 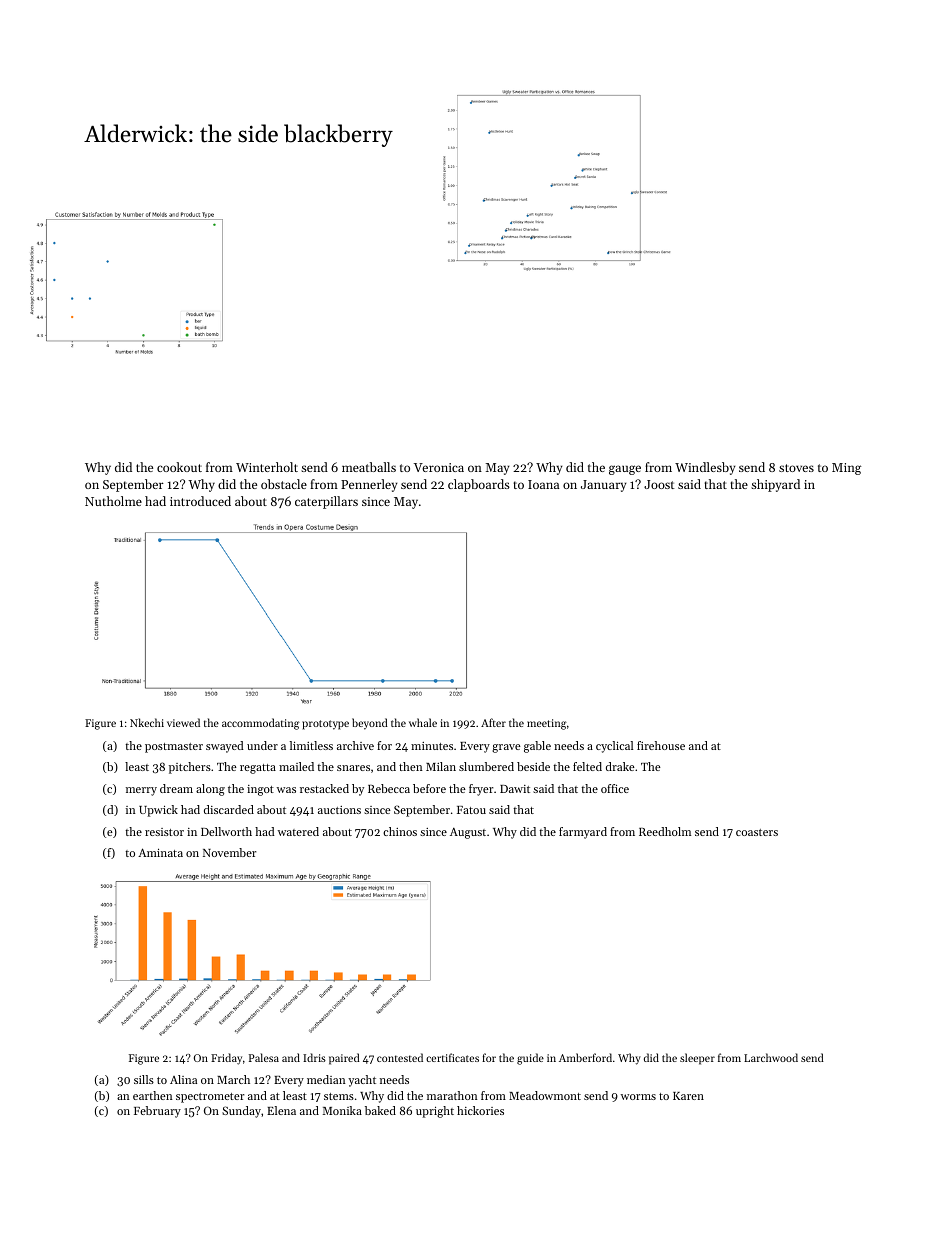 What do you see at coordinates (583, 833) in the screenshot?
I see `farmyard` at bounding box center [583, 833].
